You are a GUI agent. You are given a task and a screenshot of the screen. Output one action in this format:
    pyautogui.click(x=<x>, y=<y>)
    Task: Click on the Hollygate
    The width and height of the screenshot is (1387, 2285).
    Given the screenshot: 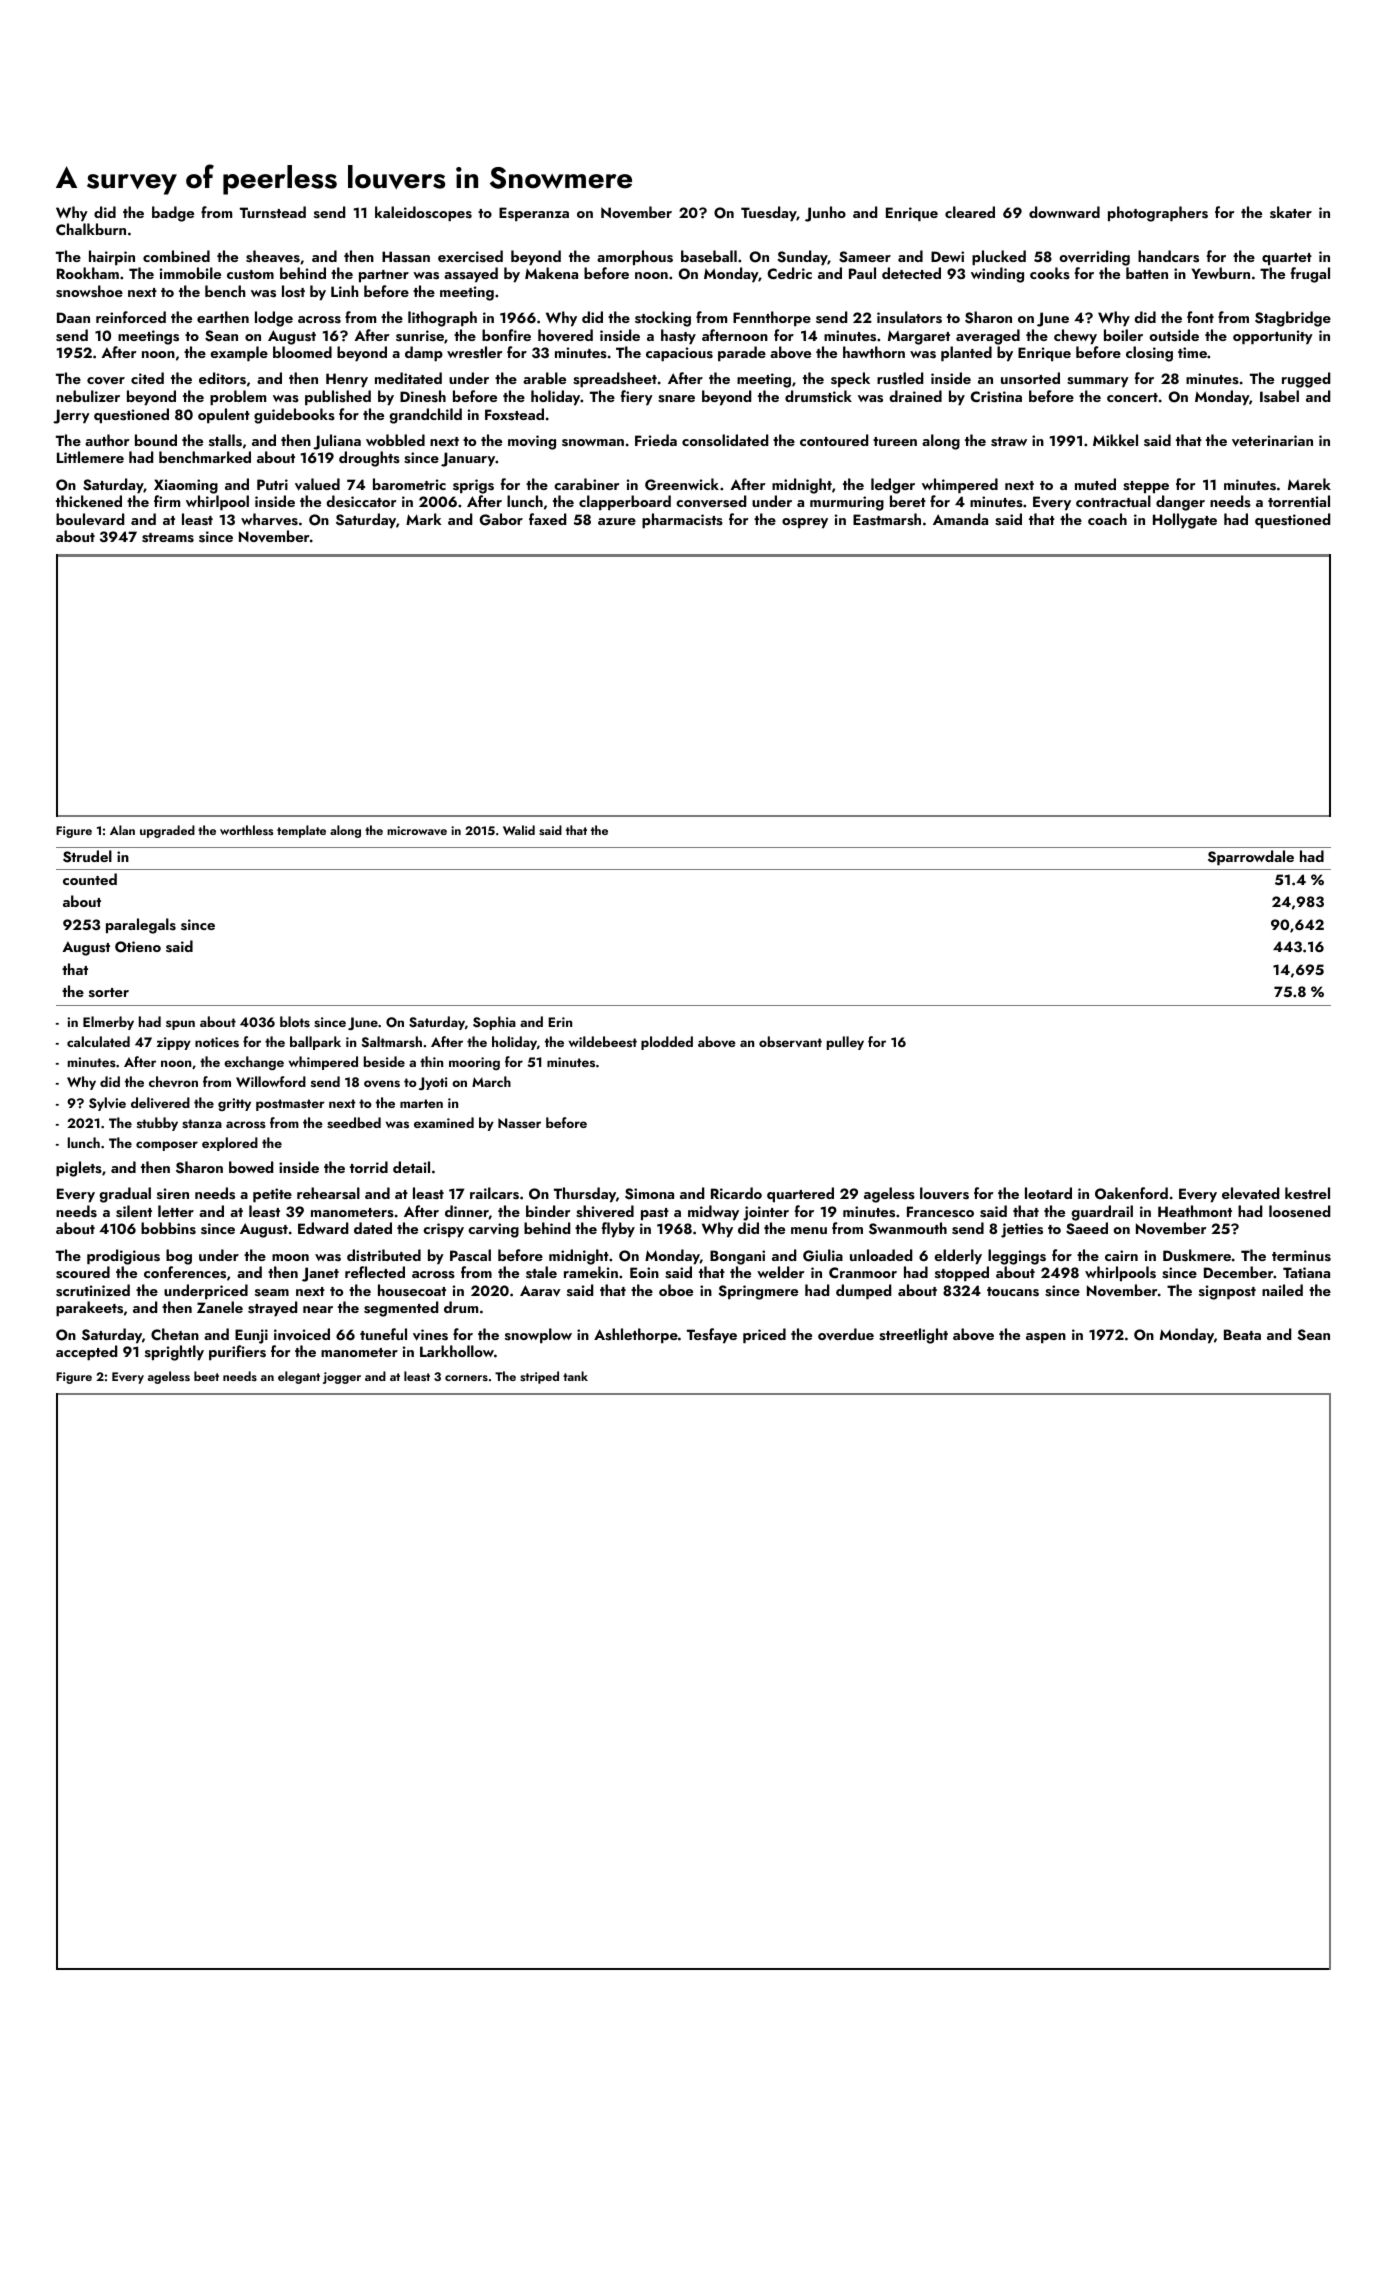 What is the action you would take?
    pyautogui.click(x=1185, y=521)
